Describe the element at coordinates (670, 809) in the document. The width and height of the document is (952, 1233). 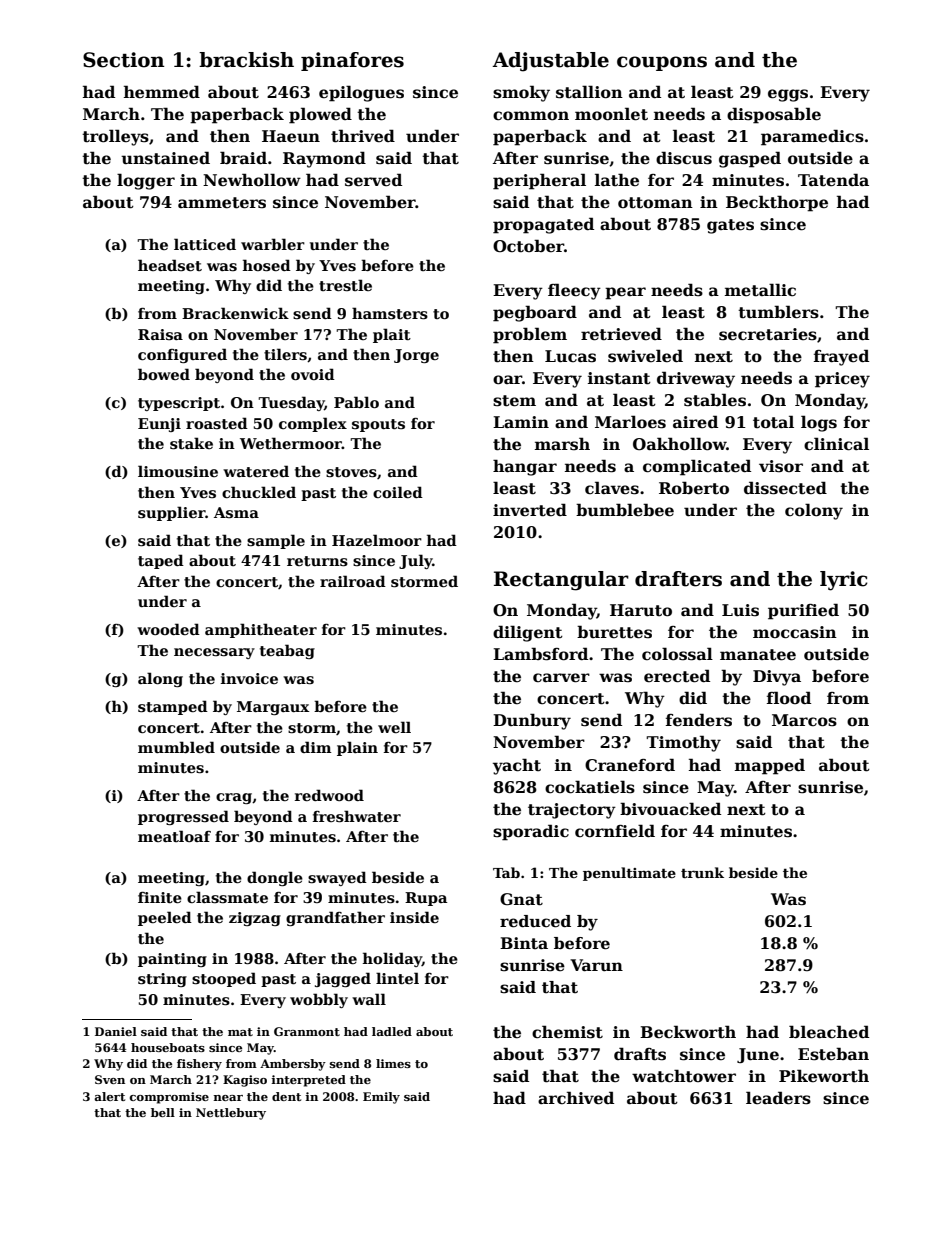
I see `bivouacked` at that location.
